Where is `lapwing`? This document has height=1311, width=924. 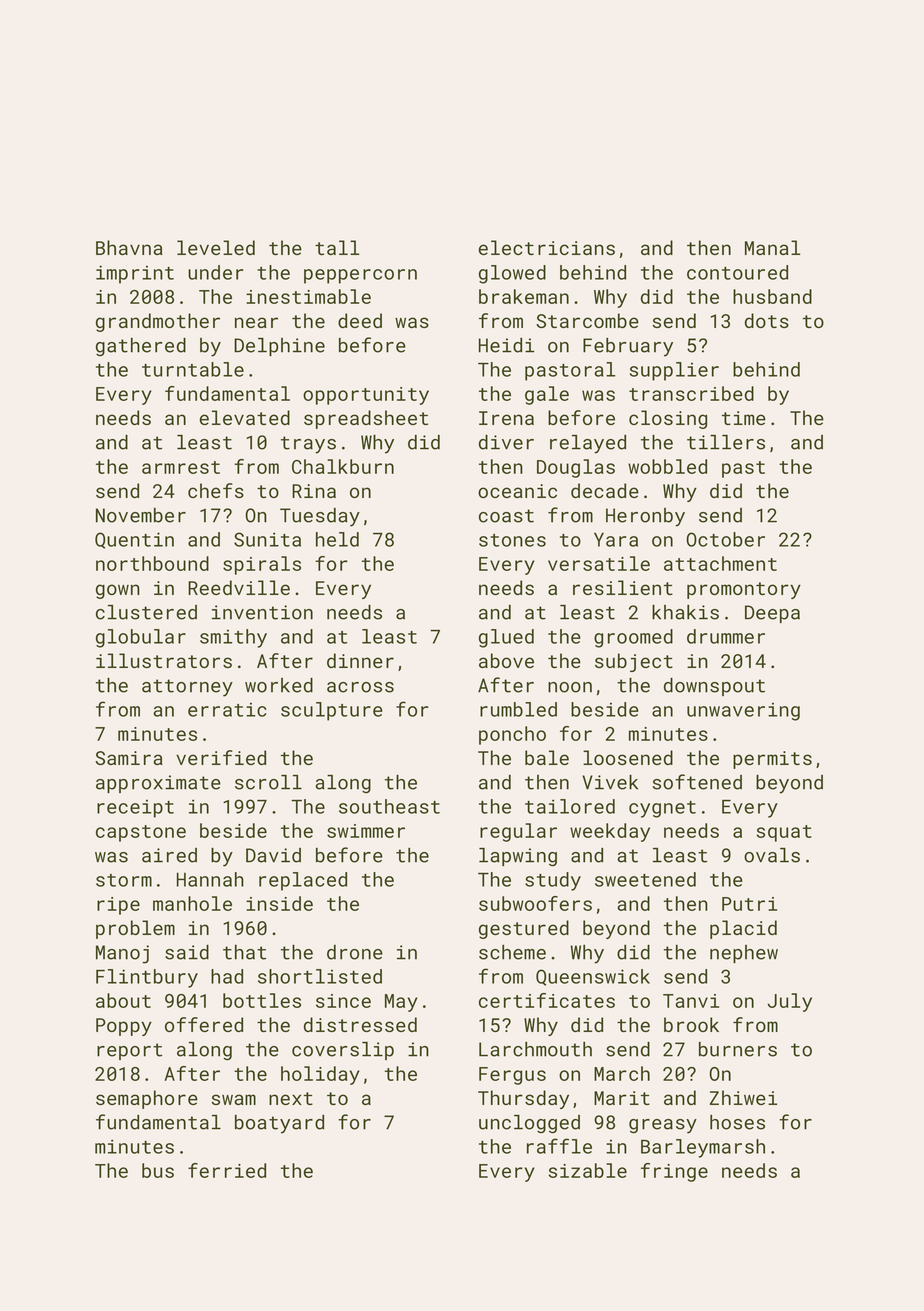
lapwing is located at coordinates (518, 857).
